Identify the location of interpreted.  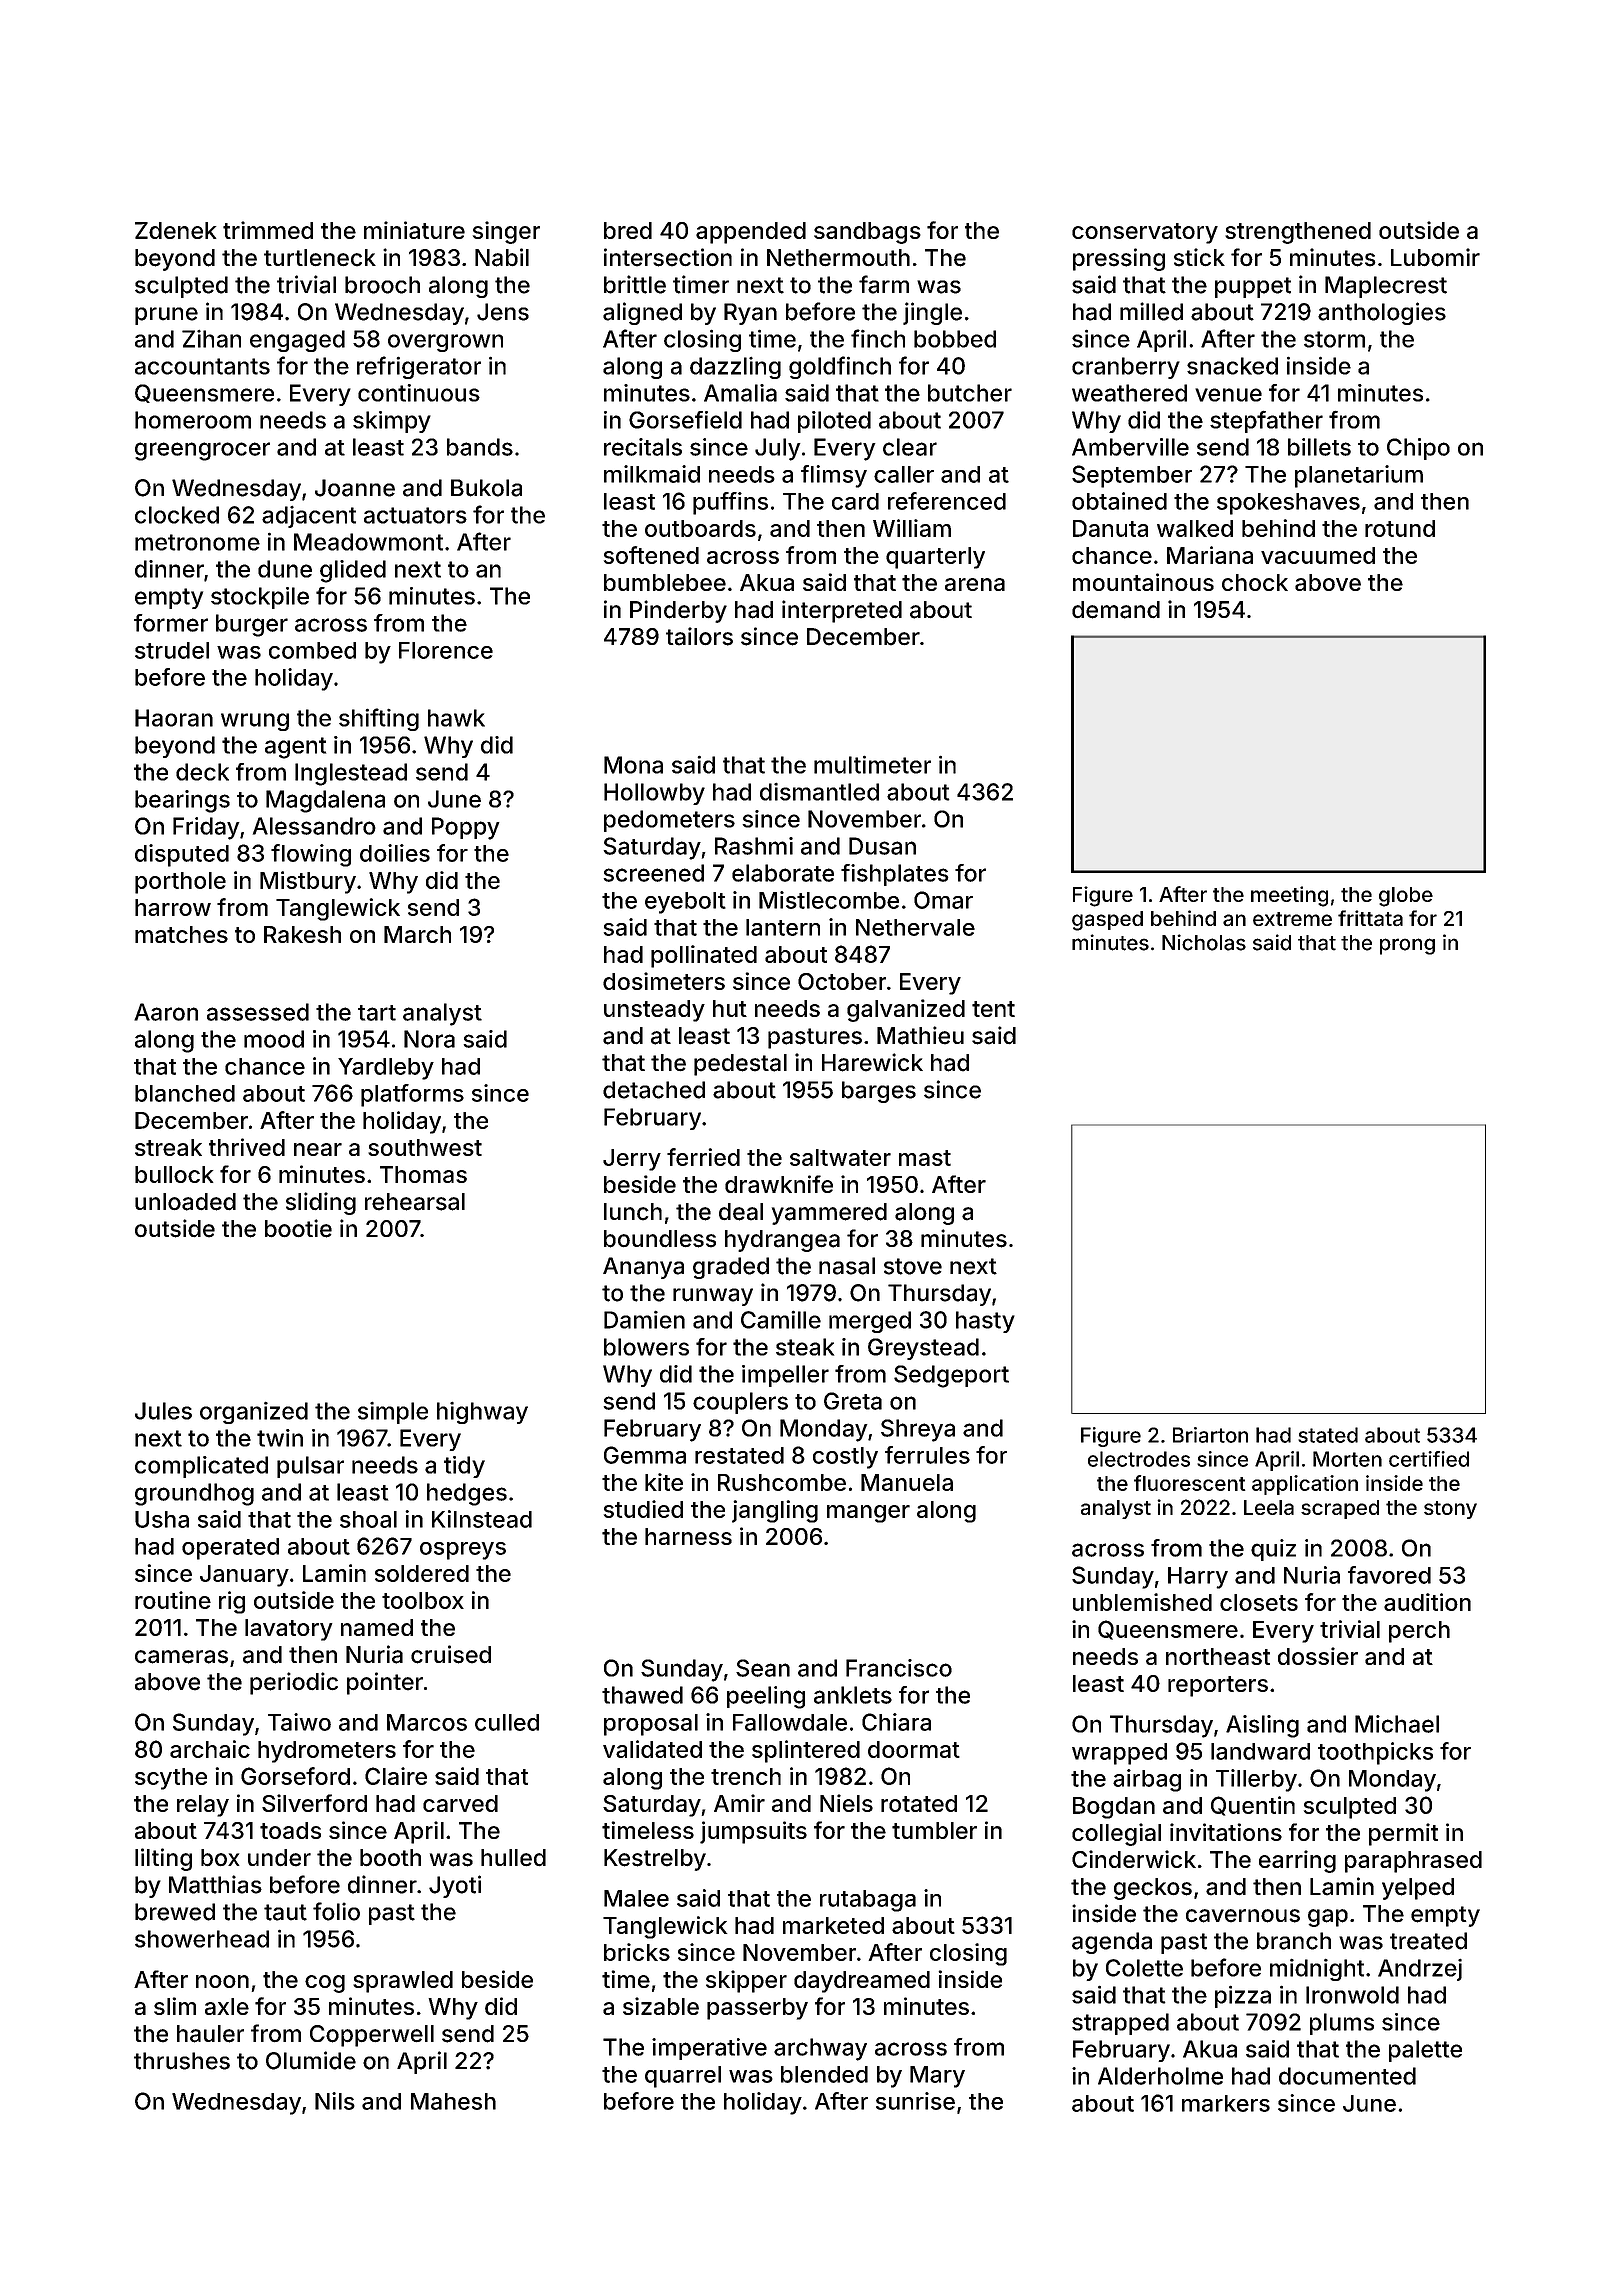
(842, 611).
